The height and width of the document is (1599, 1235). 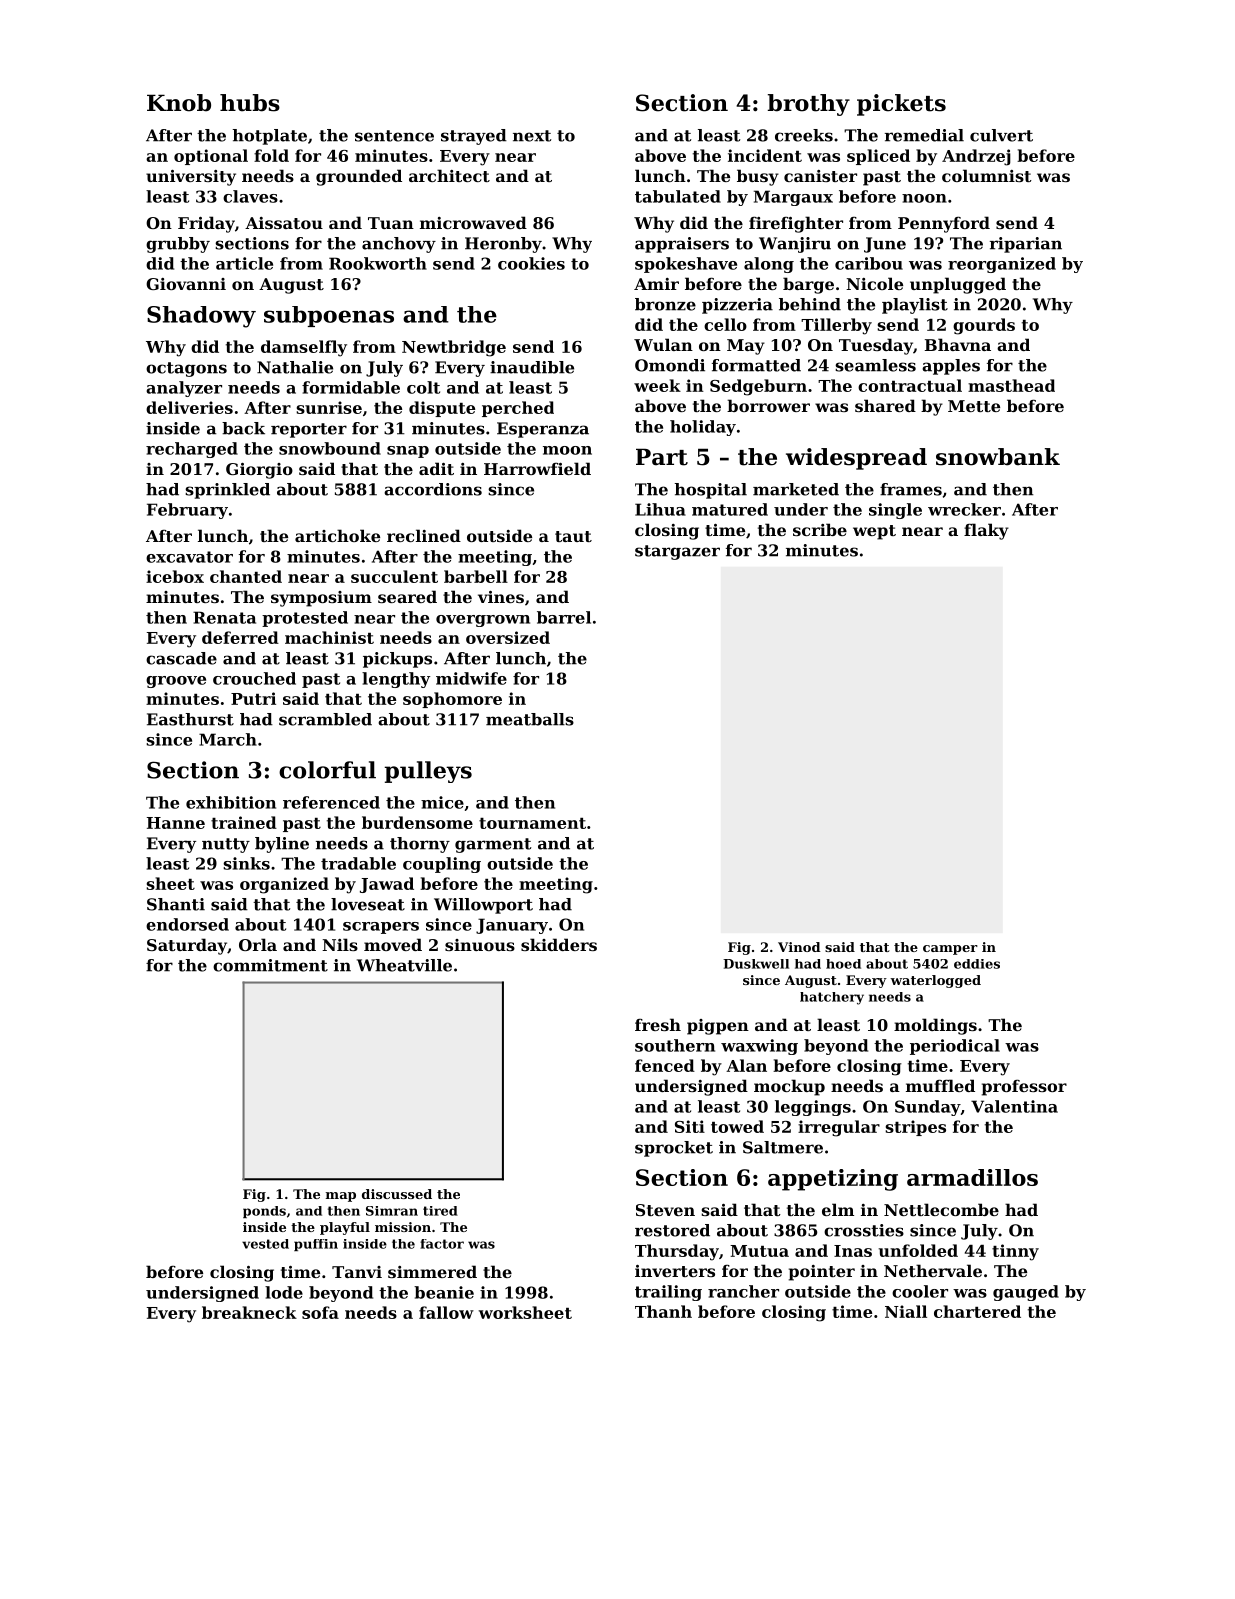 What do you see at coordinates (249, 1312) in the document?
I see `breakneck` at bounding box center [249, 1312].
